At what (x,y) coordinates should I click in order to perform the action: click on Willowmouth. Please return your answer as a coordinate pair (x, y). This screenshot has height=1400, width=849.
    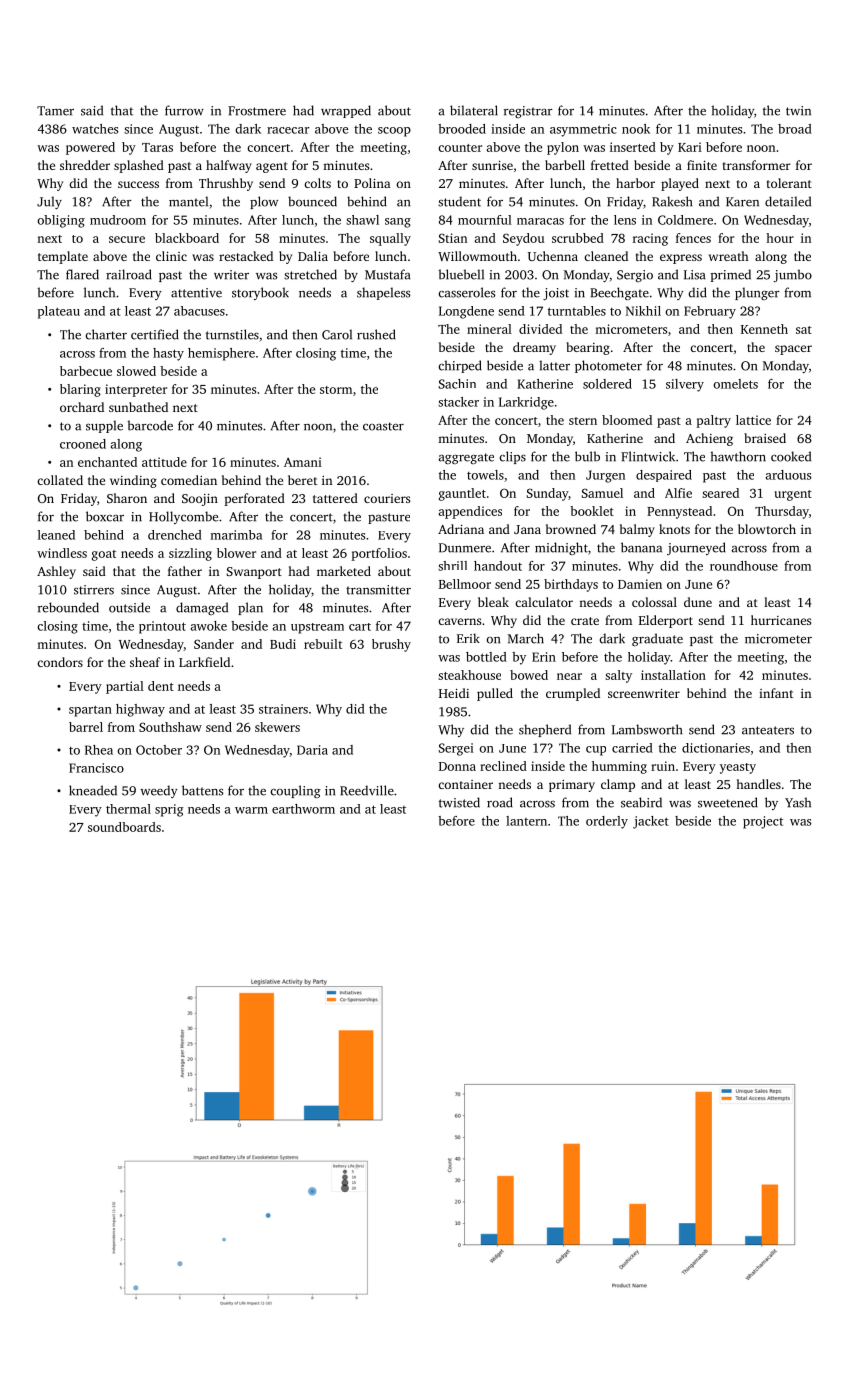
    Looking at the image, I should click on (477, 256).
